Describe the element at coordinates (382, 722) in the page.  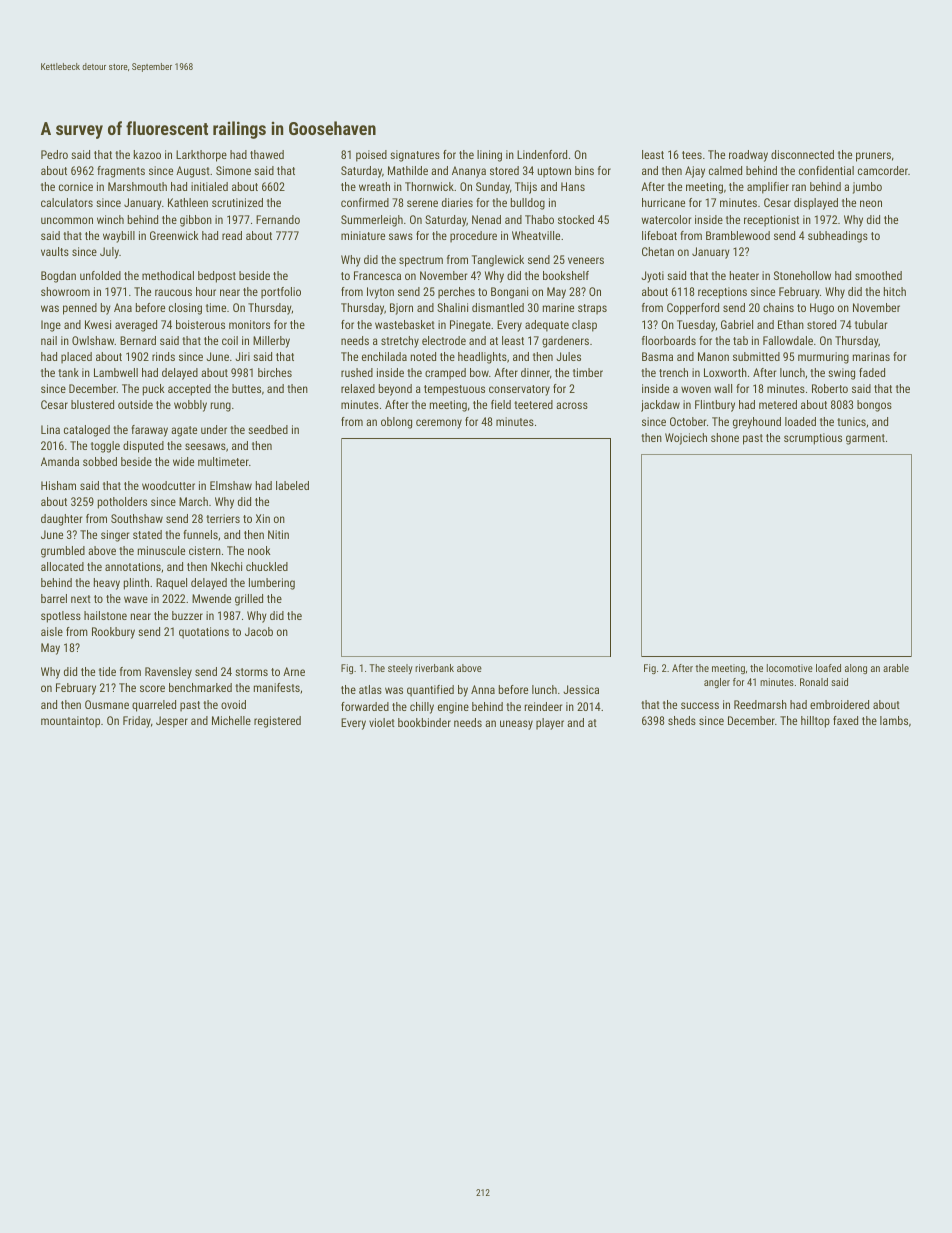
I see `violet` at that location.
